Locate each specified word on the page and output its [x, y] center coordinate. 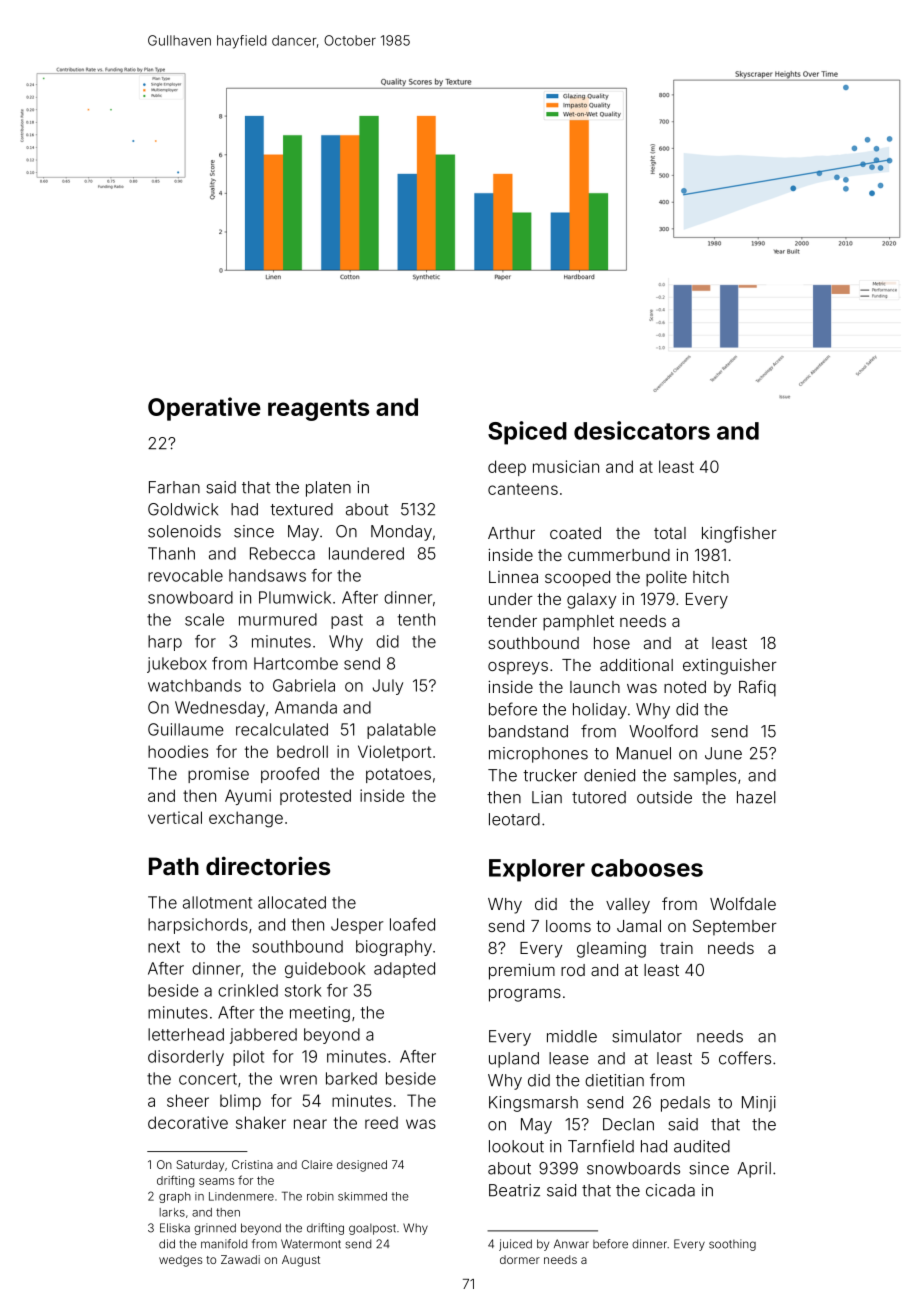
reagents [318, 410]
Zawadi [240, 1259]
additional [636, 664]
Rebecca [282, 553]
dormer [520, 1259]
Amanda [306, 707]
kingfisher [739, 534]
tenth [416, 619]
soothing [732, 1245]
